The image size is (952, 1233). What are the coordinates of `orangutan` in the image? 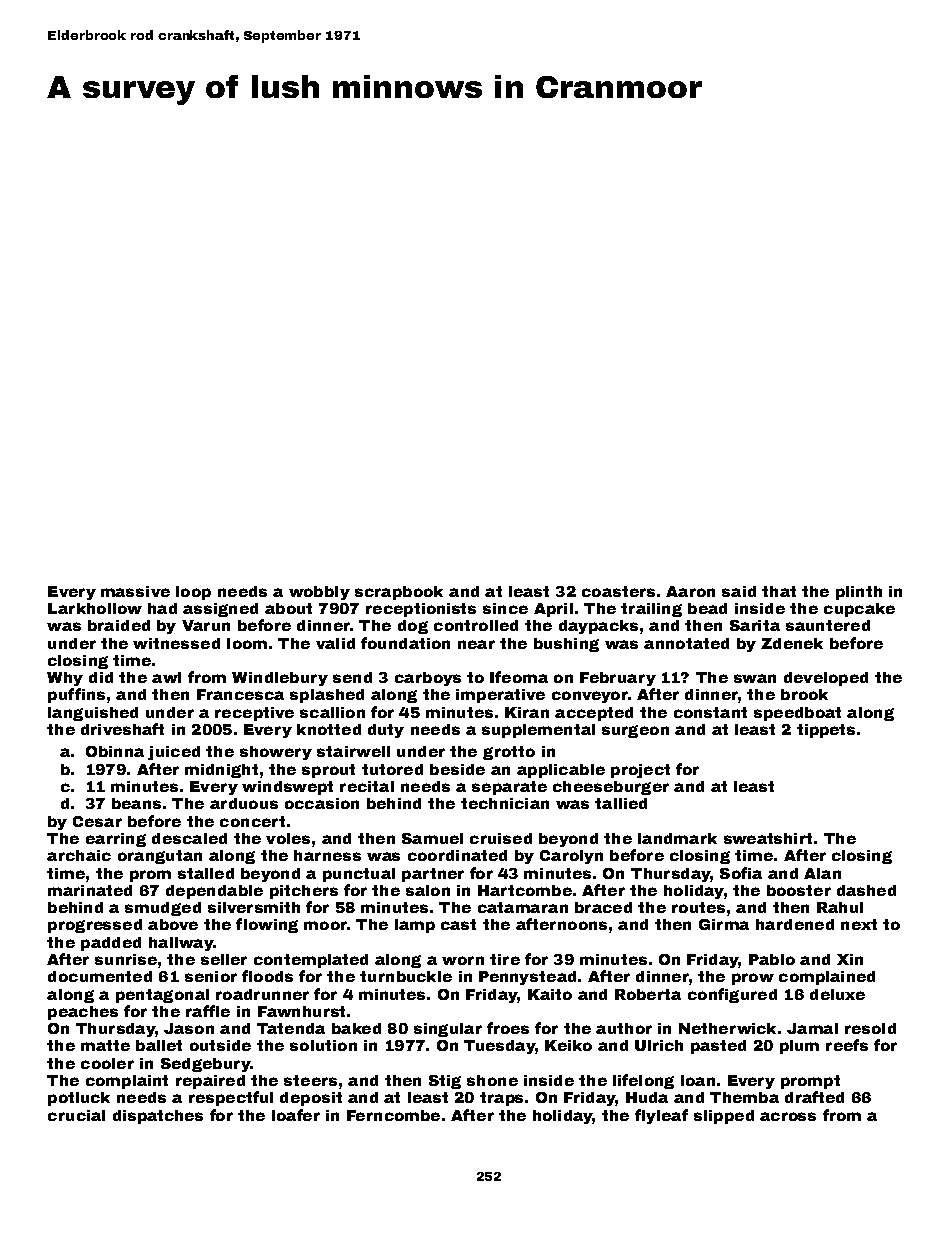 It's located at (160, 857).
